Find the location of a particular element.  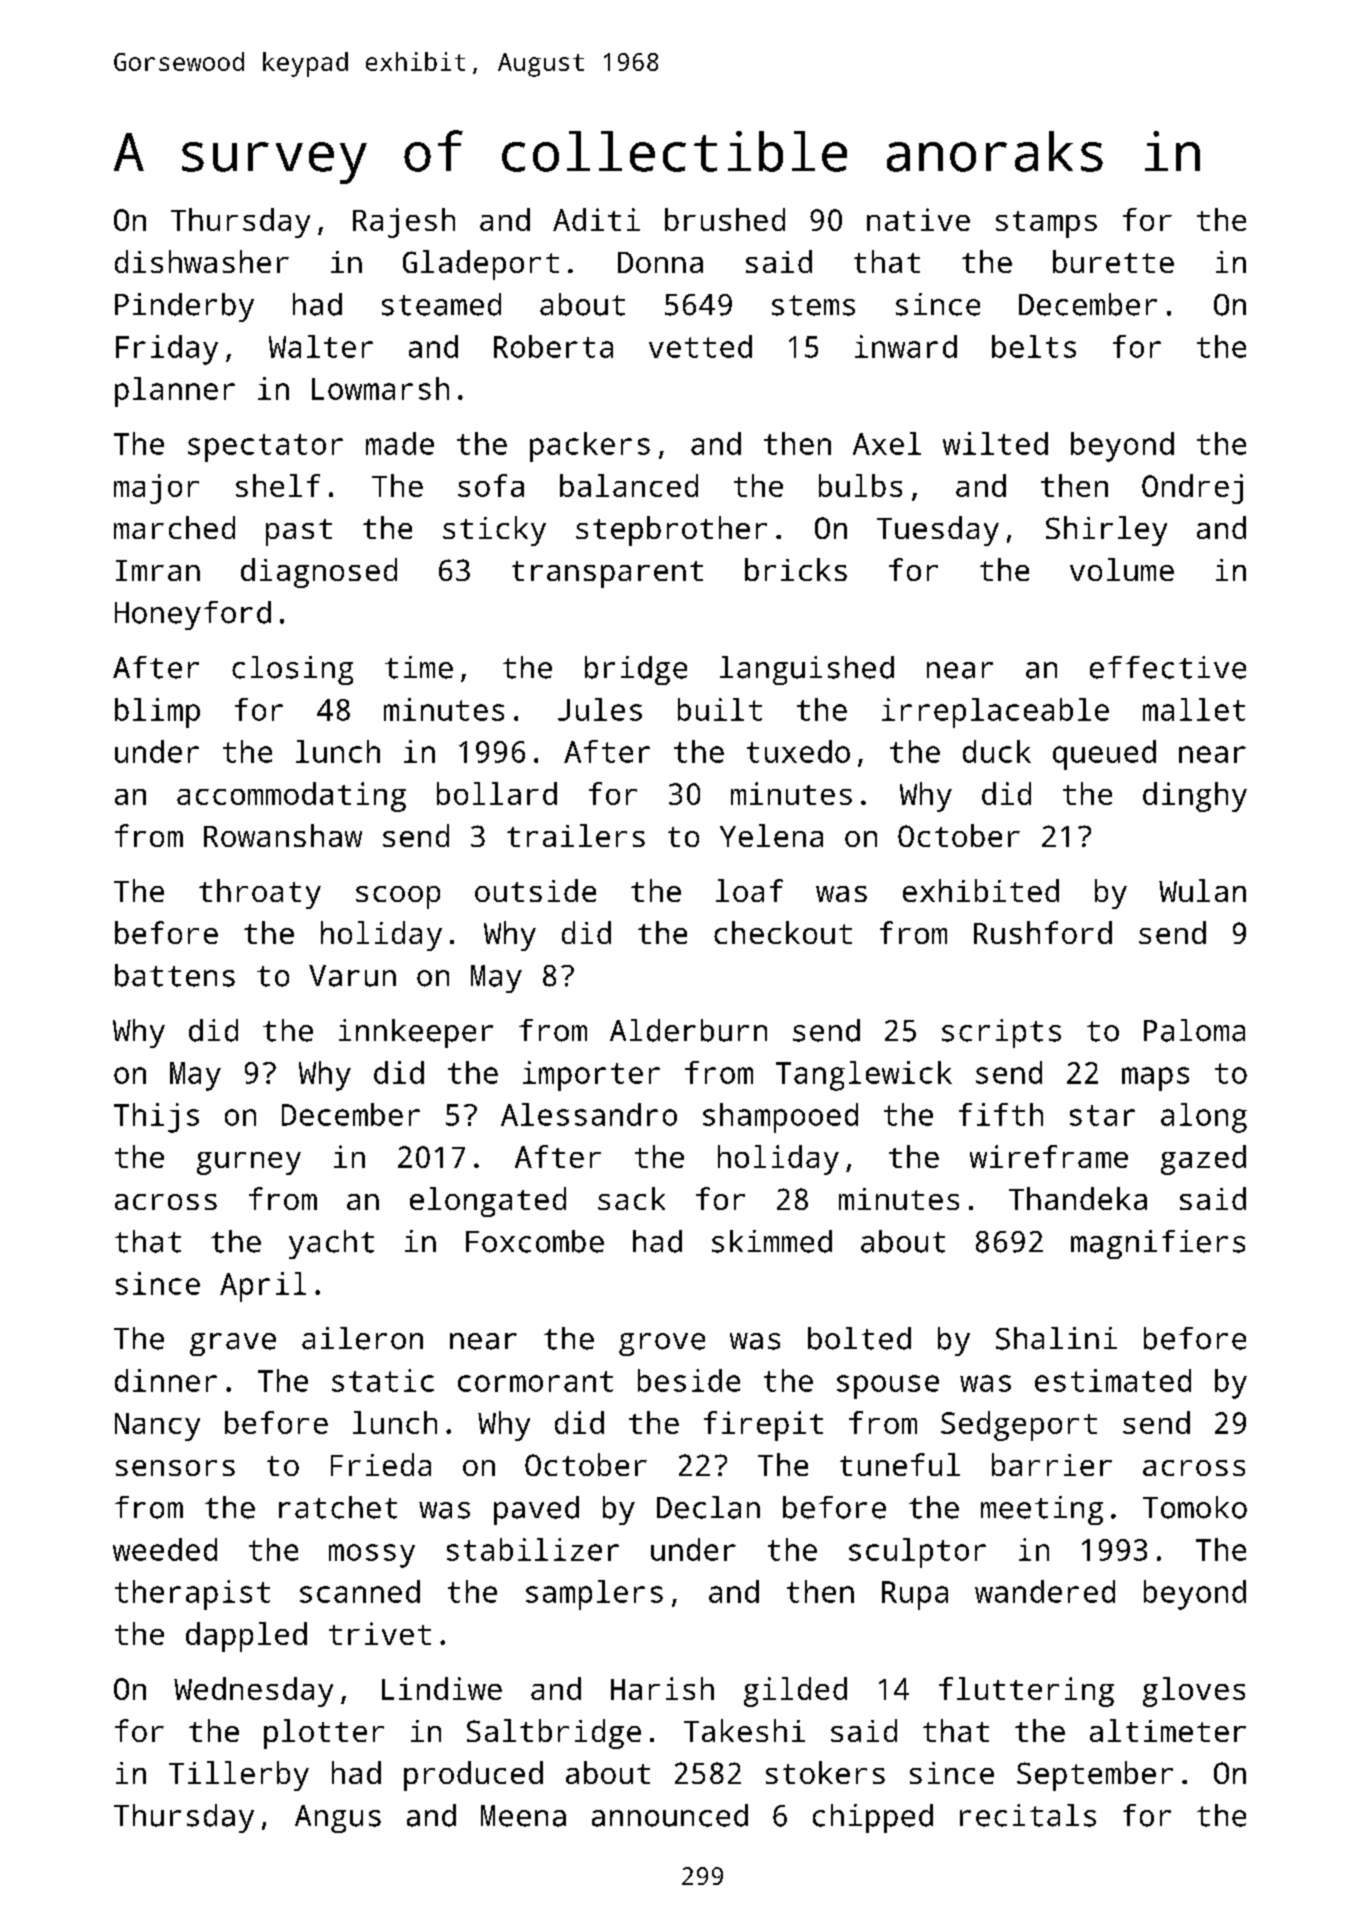

Tuesday is located at coordinates (938, 531).
